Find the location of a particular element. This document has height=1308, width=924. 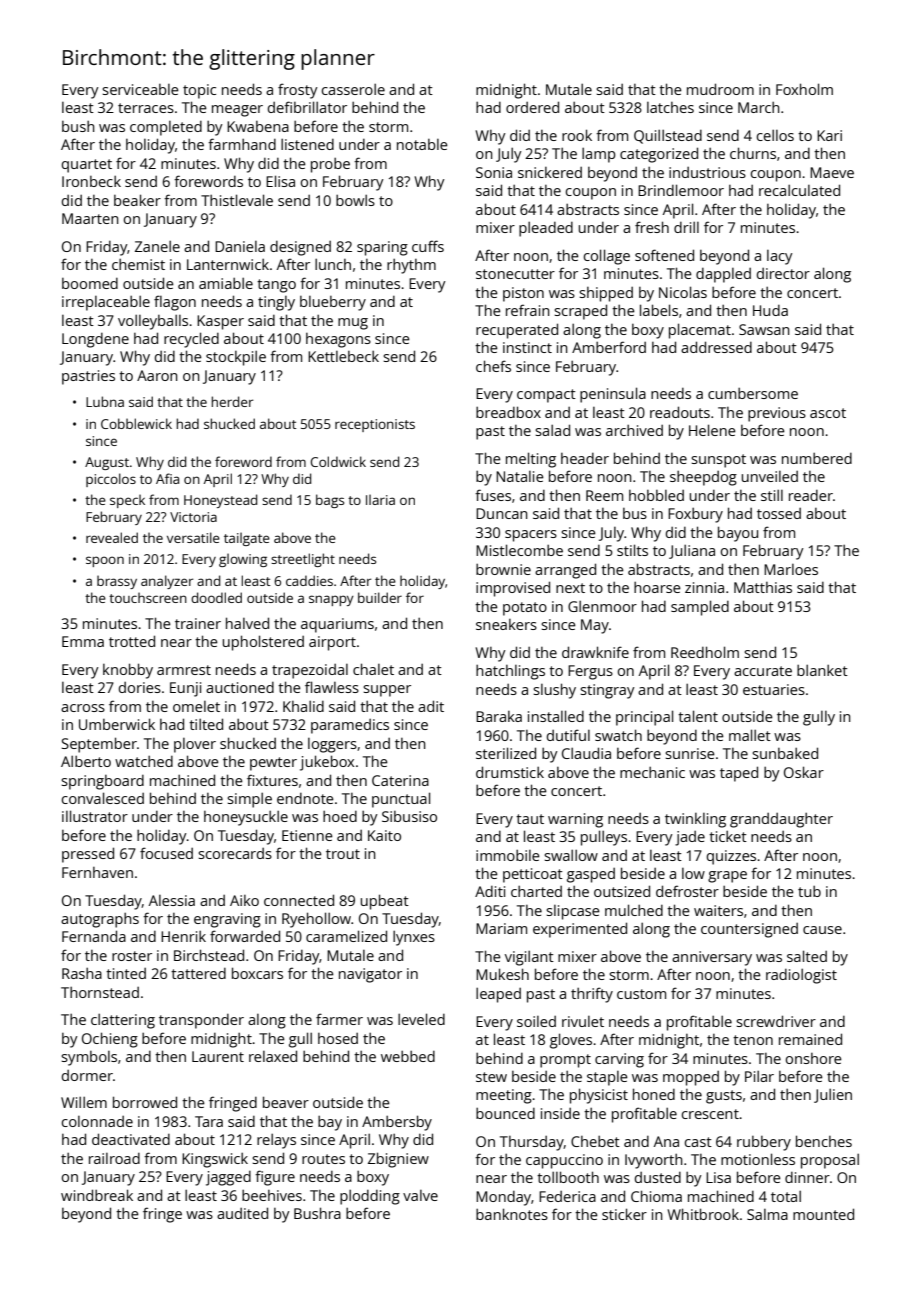

Nicolas is located at coordinates (683, 292).
